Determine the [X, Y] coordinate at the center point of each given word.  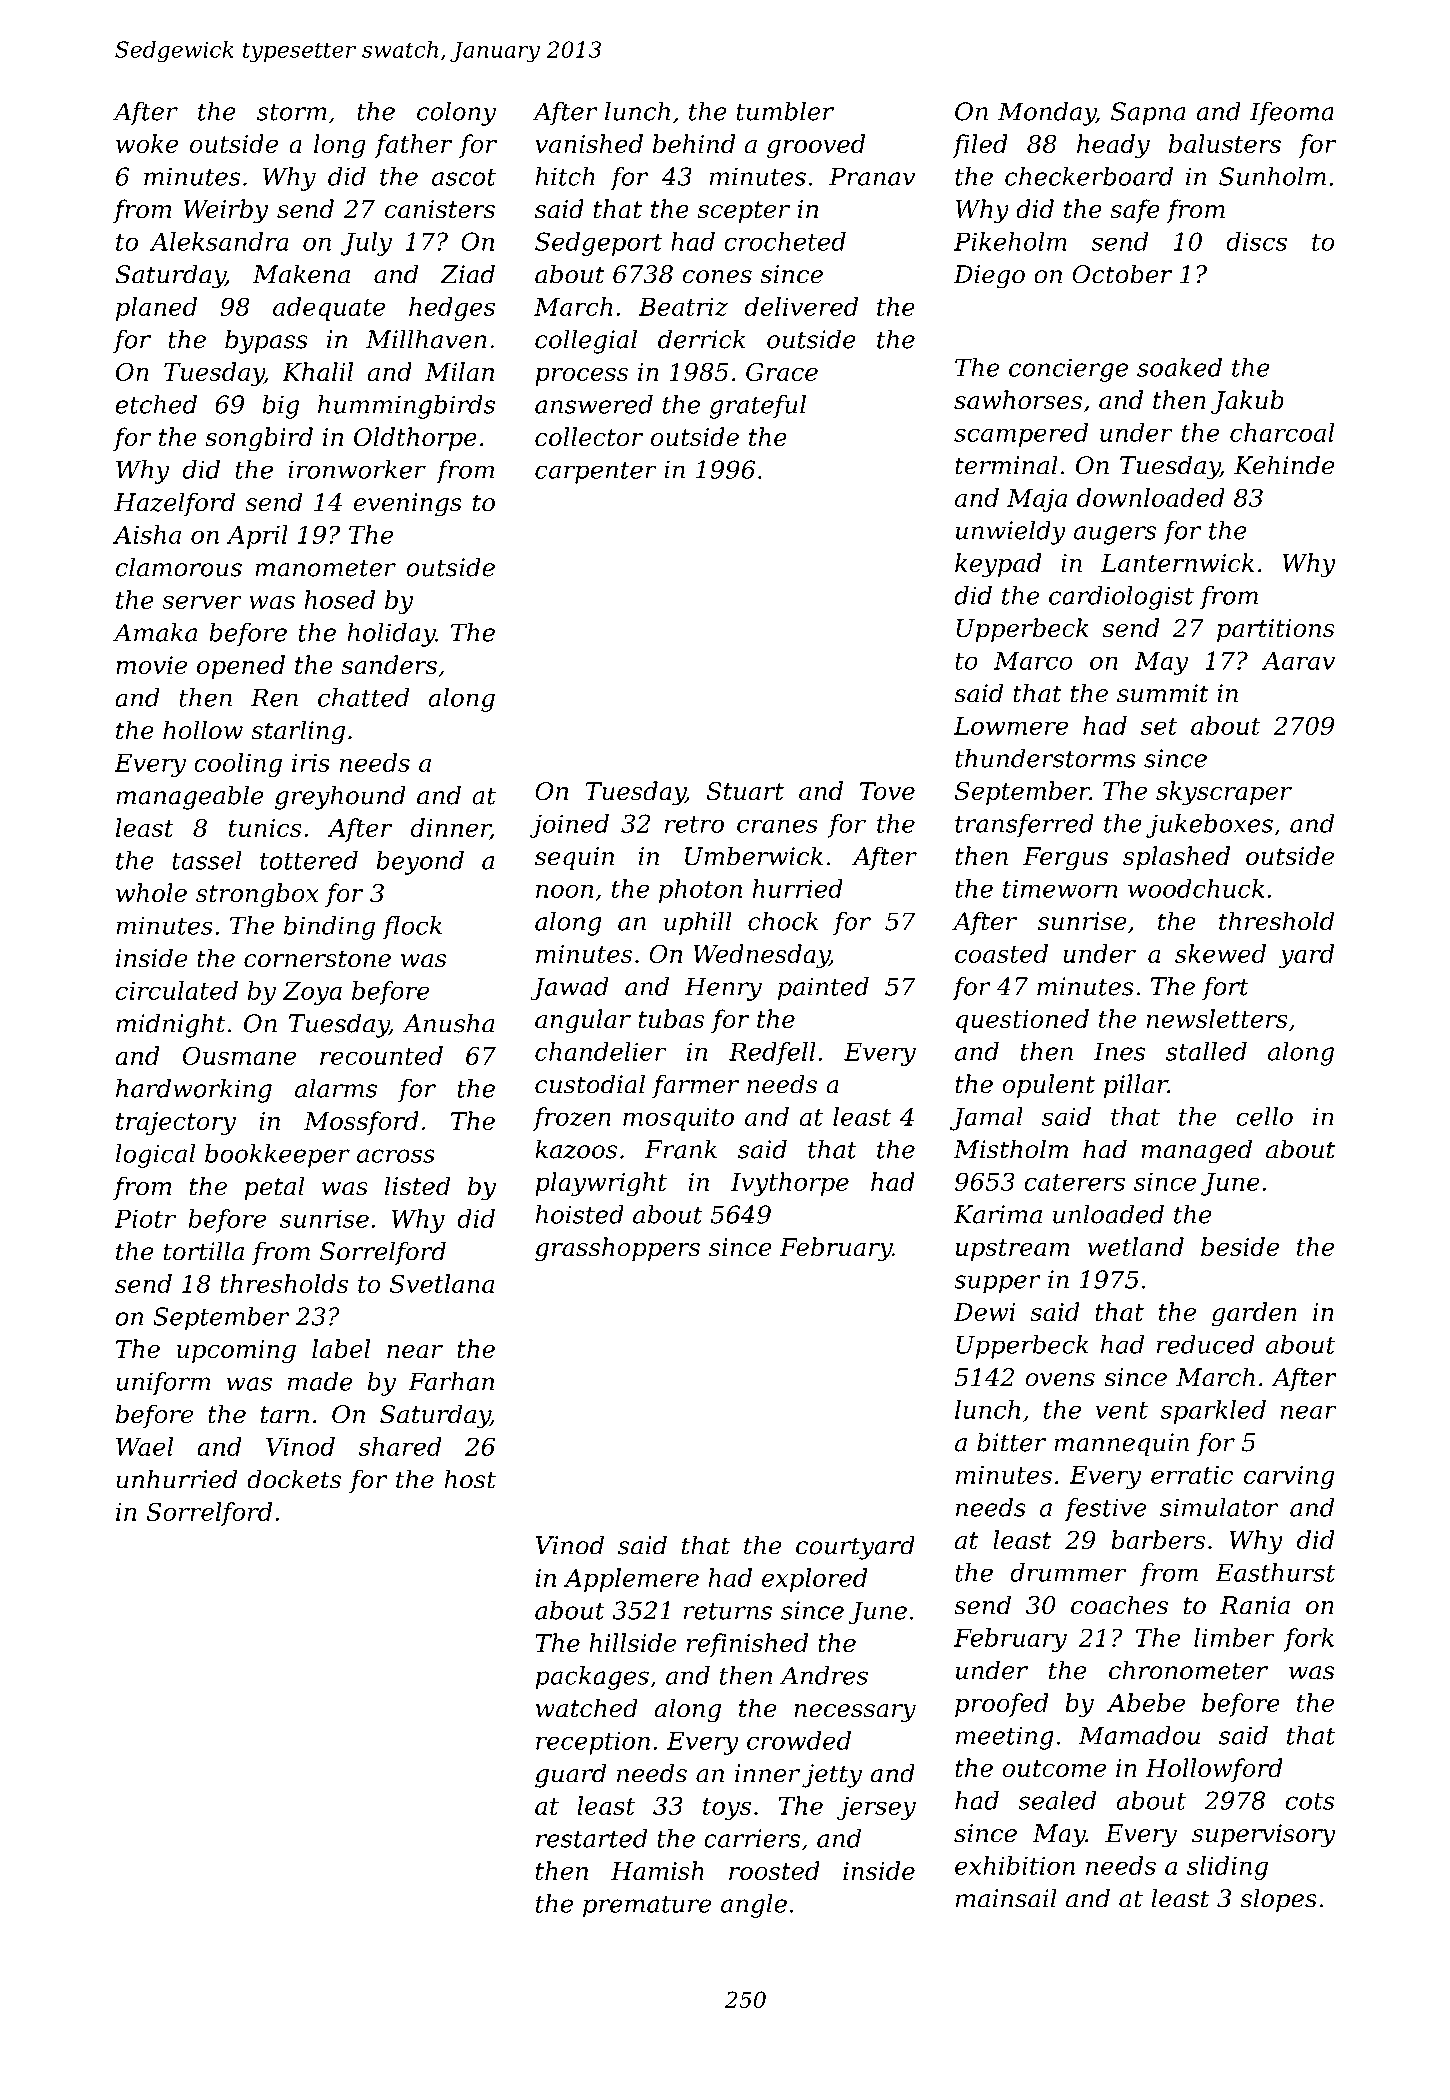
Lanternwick [1177, 562]
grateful [758, 407]
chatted [363, 697]
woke [147, 143]
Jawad [569, 989]
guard [570, 1775]
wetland [1136, 1246]
